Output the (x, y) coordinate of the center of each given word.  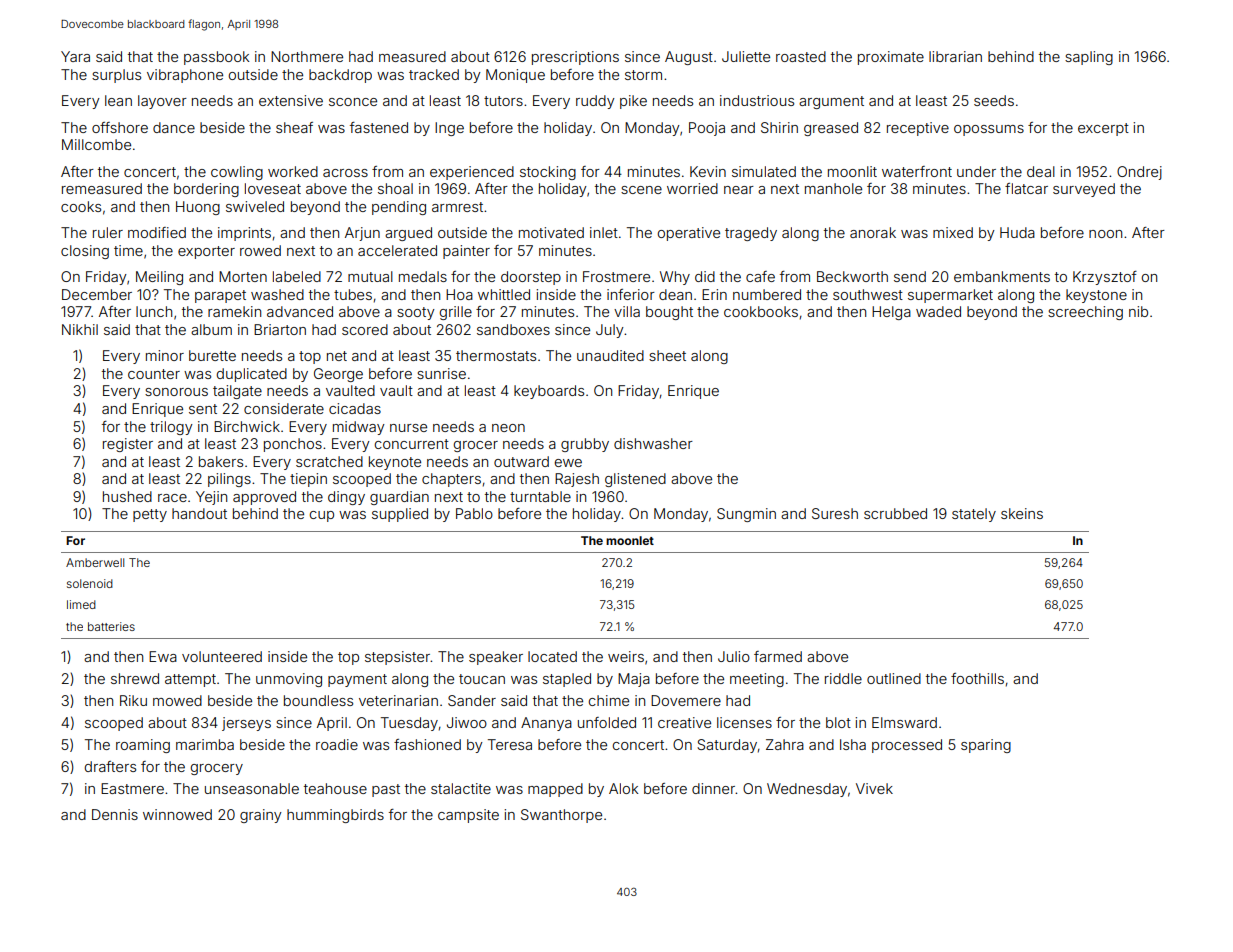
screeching (1085, 313)
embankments (1002, 276)
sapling (1089, 58)
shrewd (135, 678)
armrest (457, 207)
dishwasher (653, 443)
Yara (75, 56)
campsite (468, 816)
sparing (986, 746)
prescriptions (575, 58)
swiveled (255, 206)
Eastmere (132, 788)
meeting (757, 680)
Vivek (874, 788)
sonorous (176, 392)
